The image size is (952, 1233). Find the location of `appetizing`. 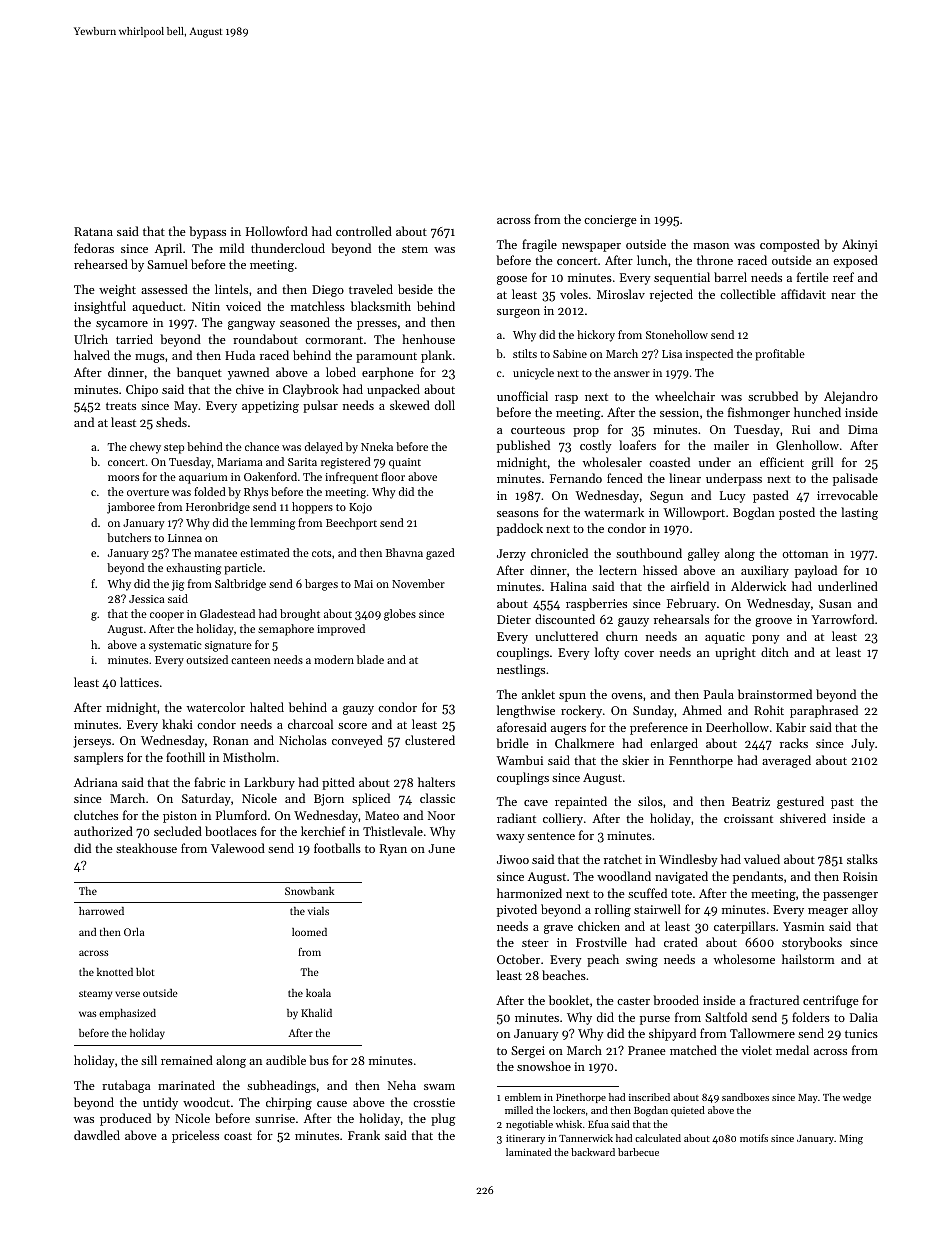

appetizing is located at coordinates (270, 407).
